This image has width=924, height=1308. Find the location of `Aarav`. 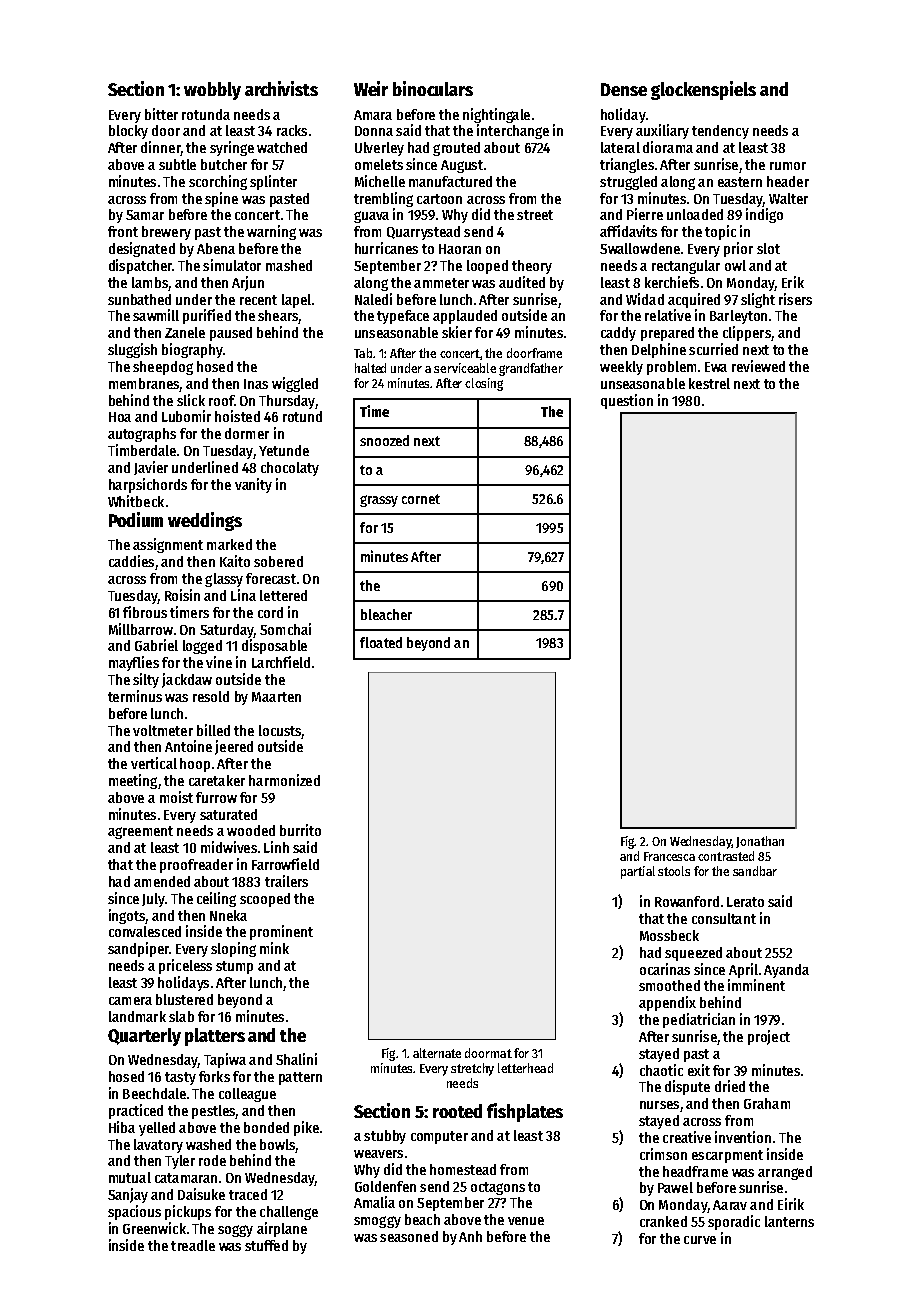

Aarav is located at coordinates (730, 1205).
